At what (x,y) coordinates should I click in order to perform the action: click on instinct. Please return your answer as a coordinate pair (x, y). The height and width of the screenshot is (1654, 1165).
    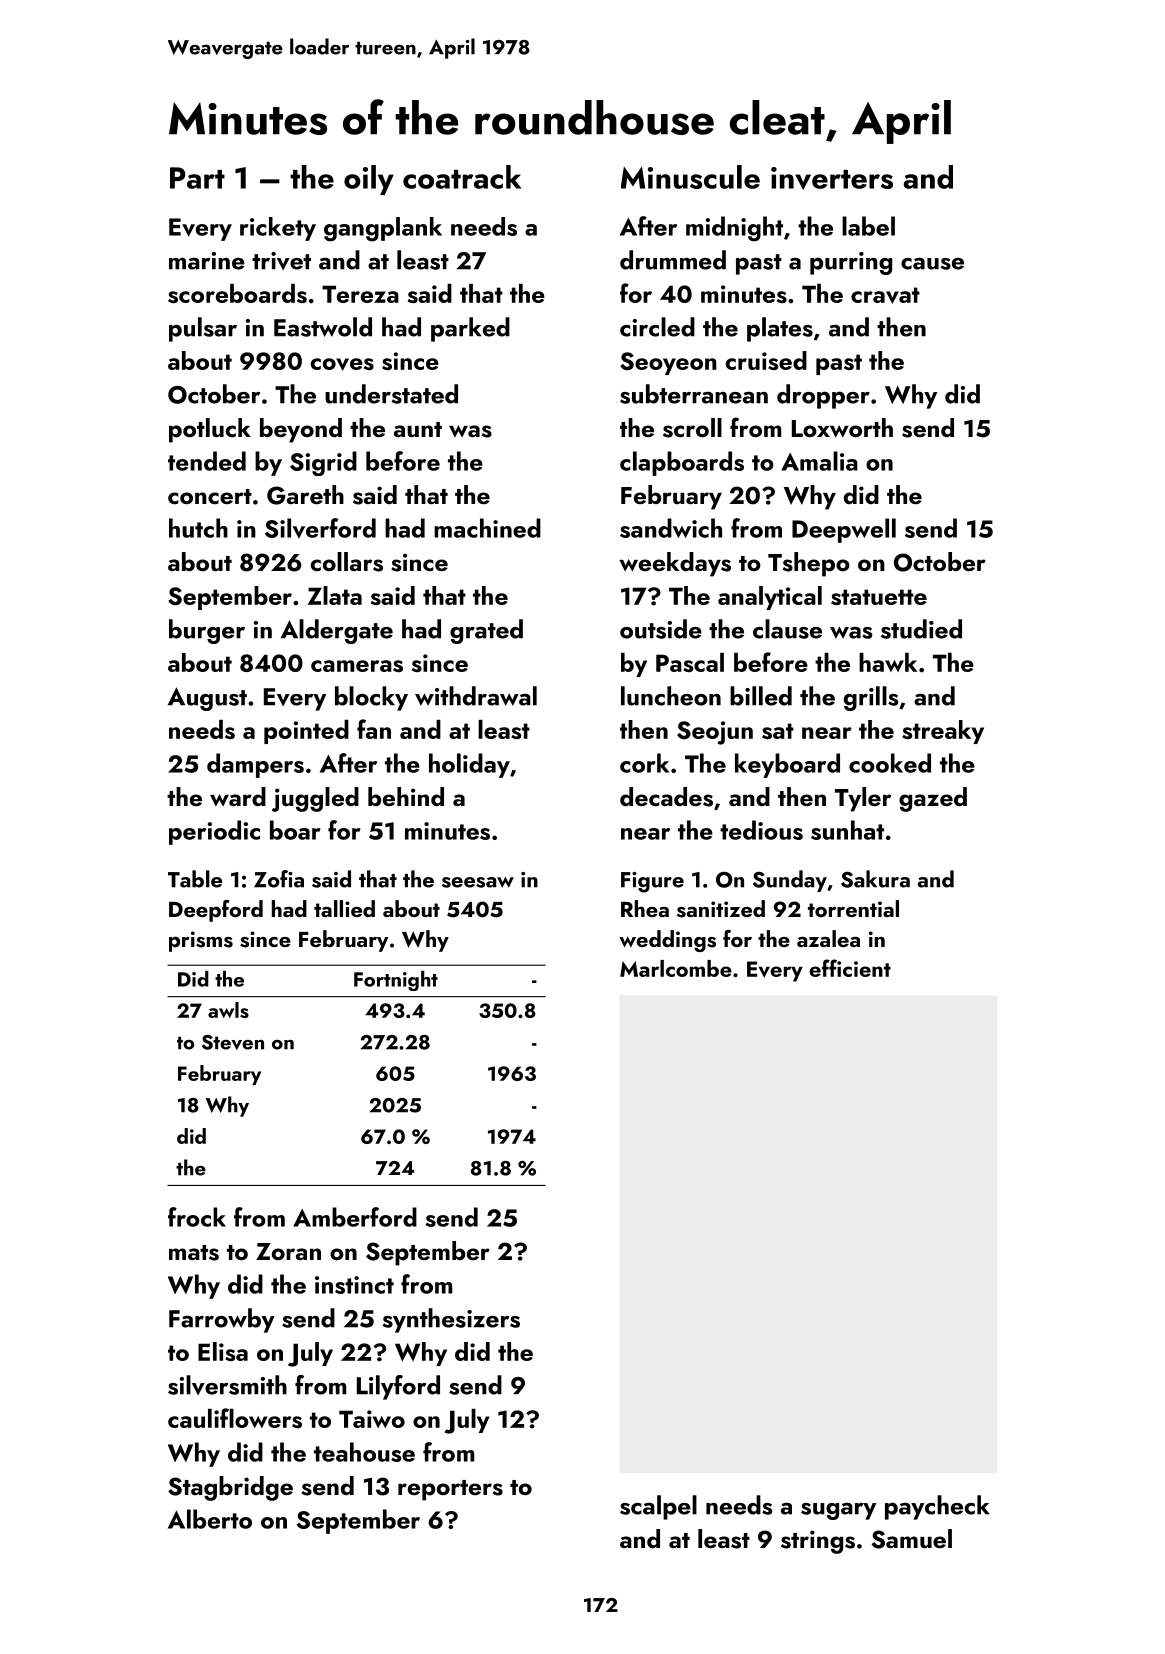
    Looking at the image, I should click on (354, 1285).
